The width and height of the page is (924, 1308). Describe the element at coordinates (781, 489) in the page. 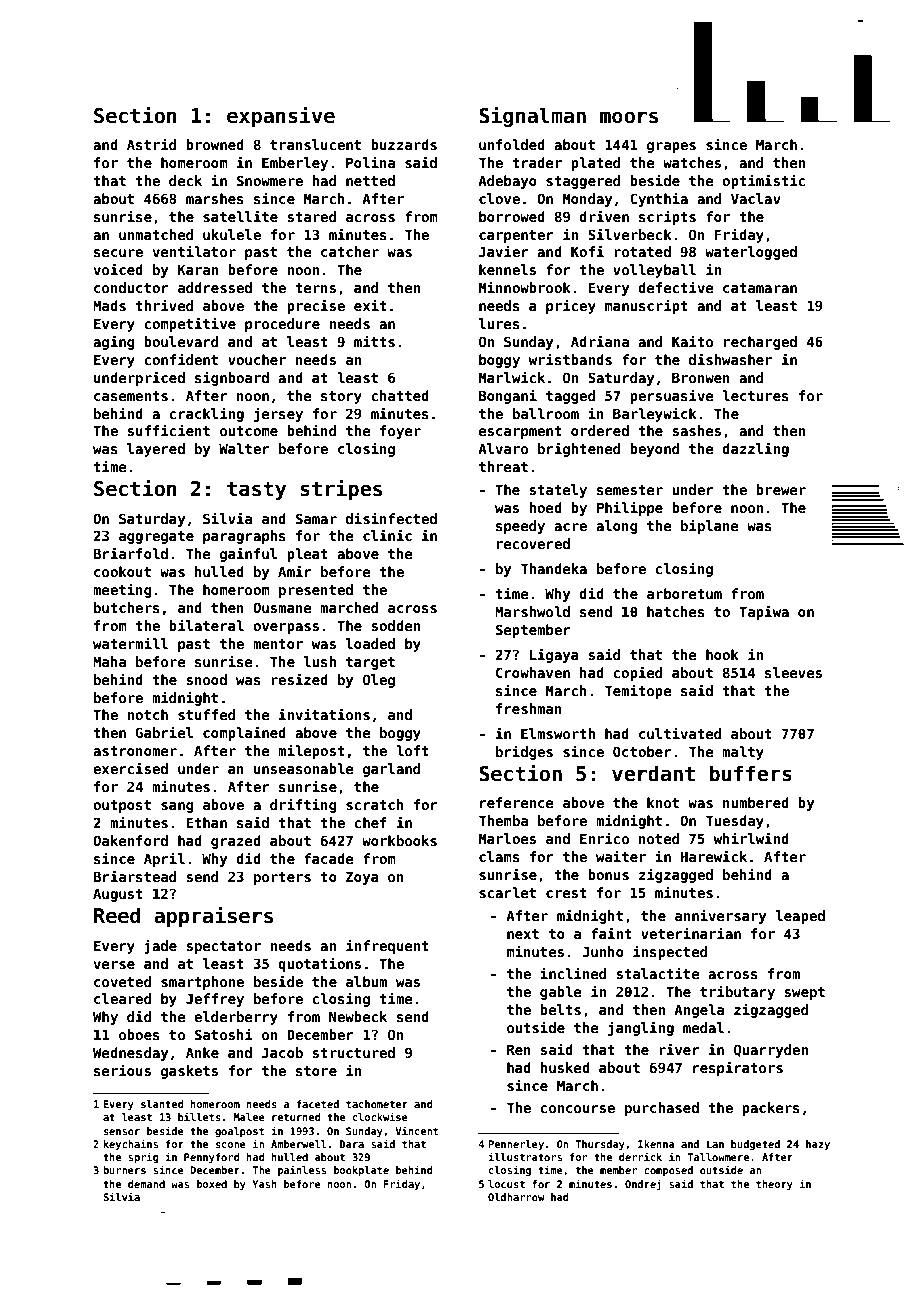

I see `brewer` at that location.
